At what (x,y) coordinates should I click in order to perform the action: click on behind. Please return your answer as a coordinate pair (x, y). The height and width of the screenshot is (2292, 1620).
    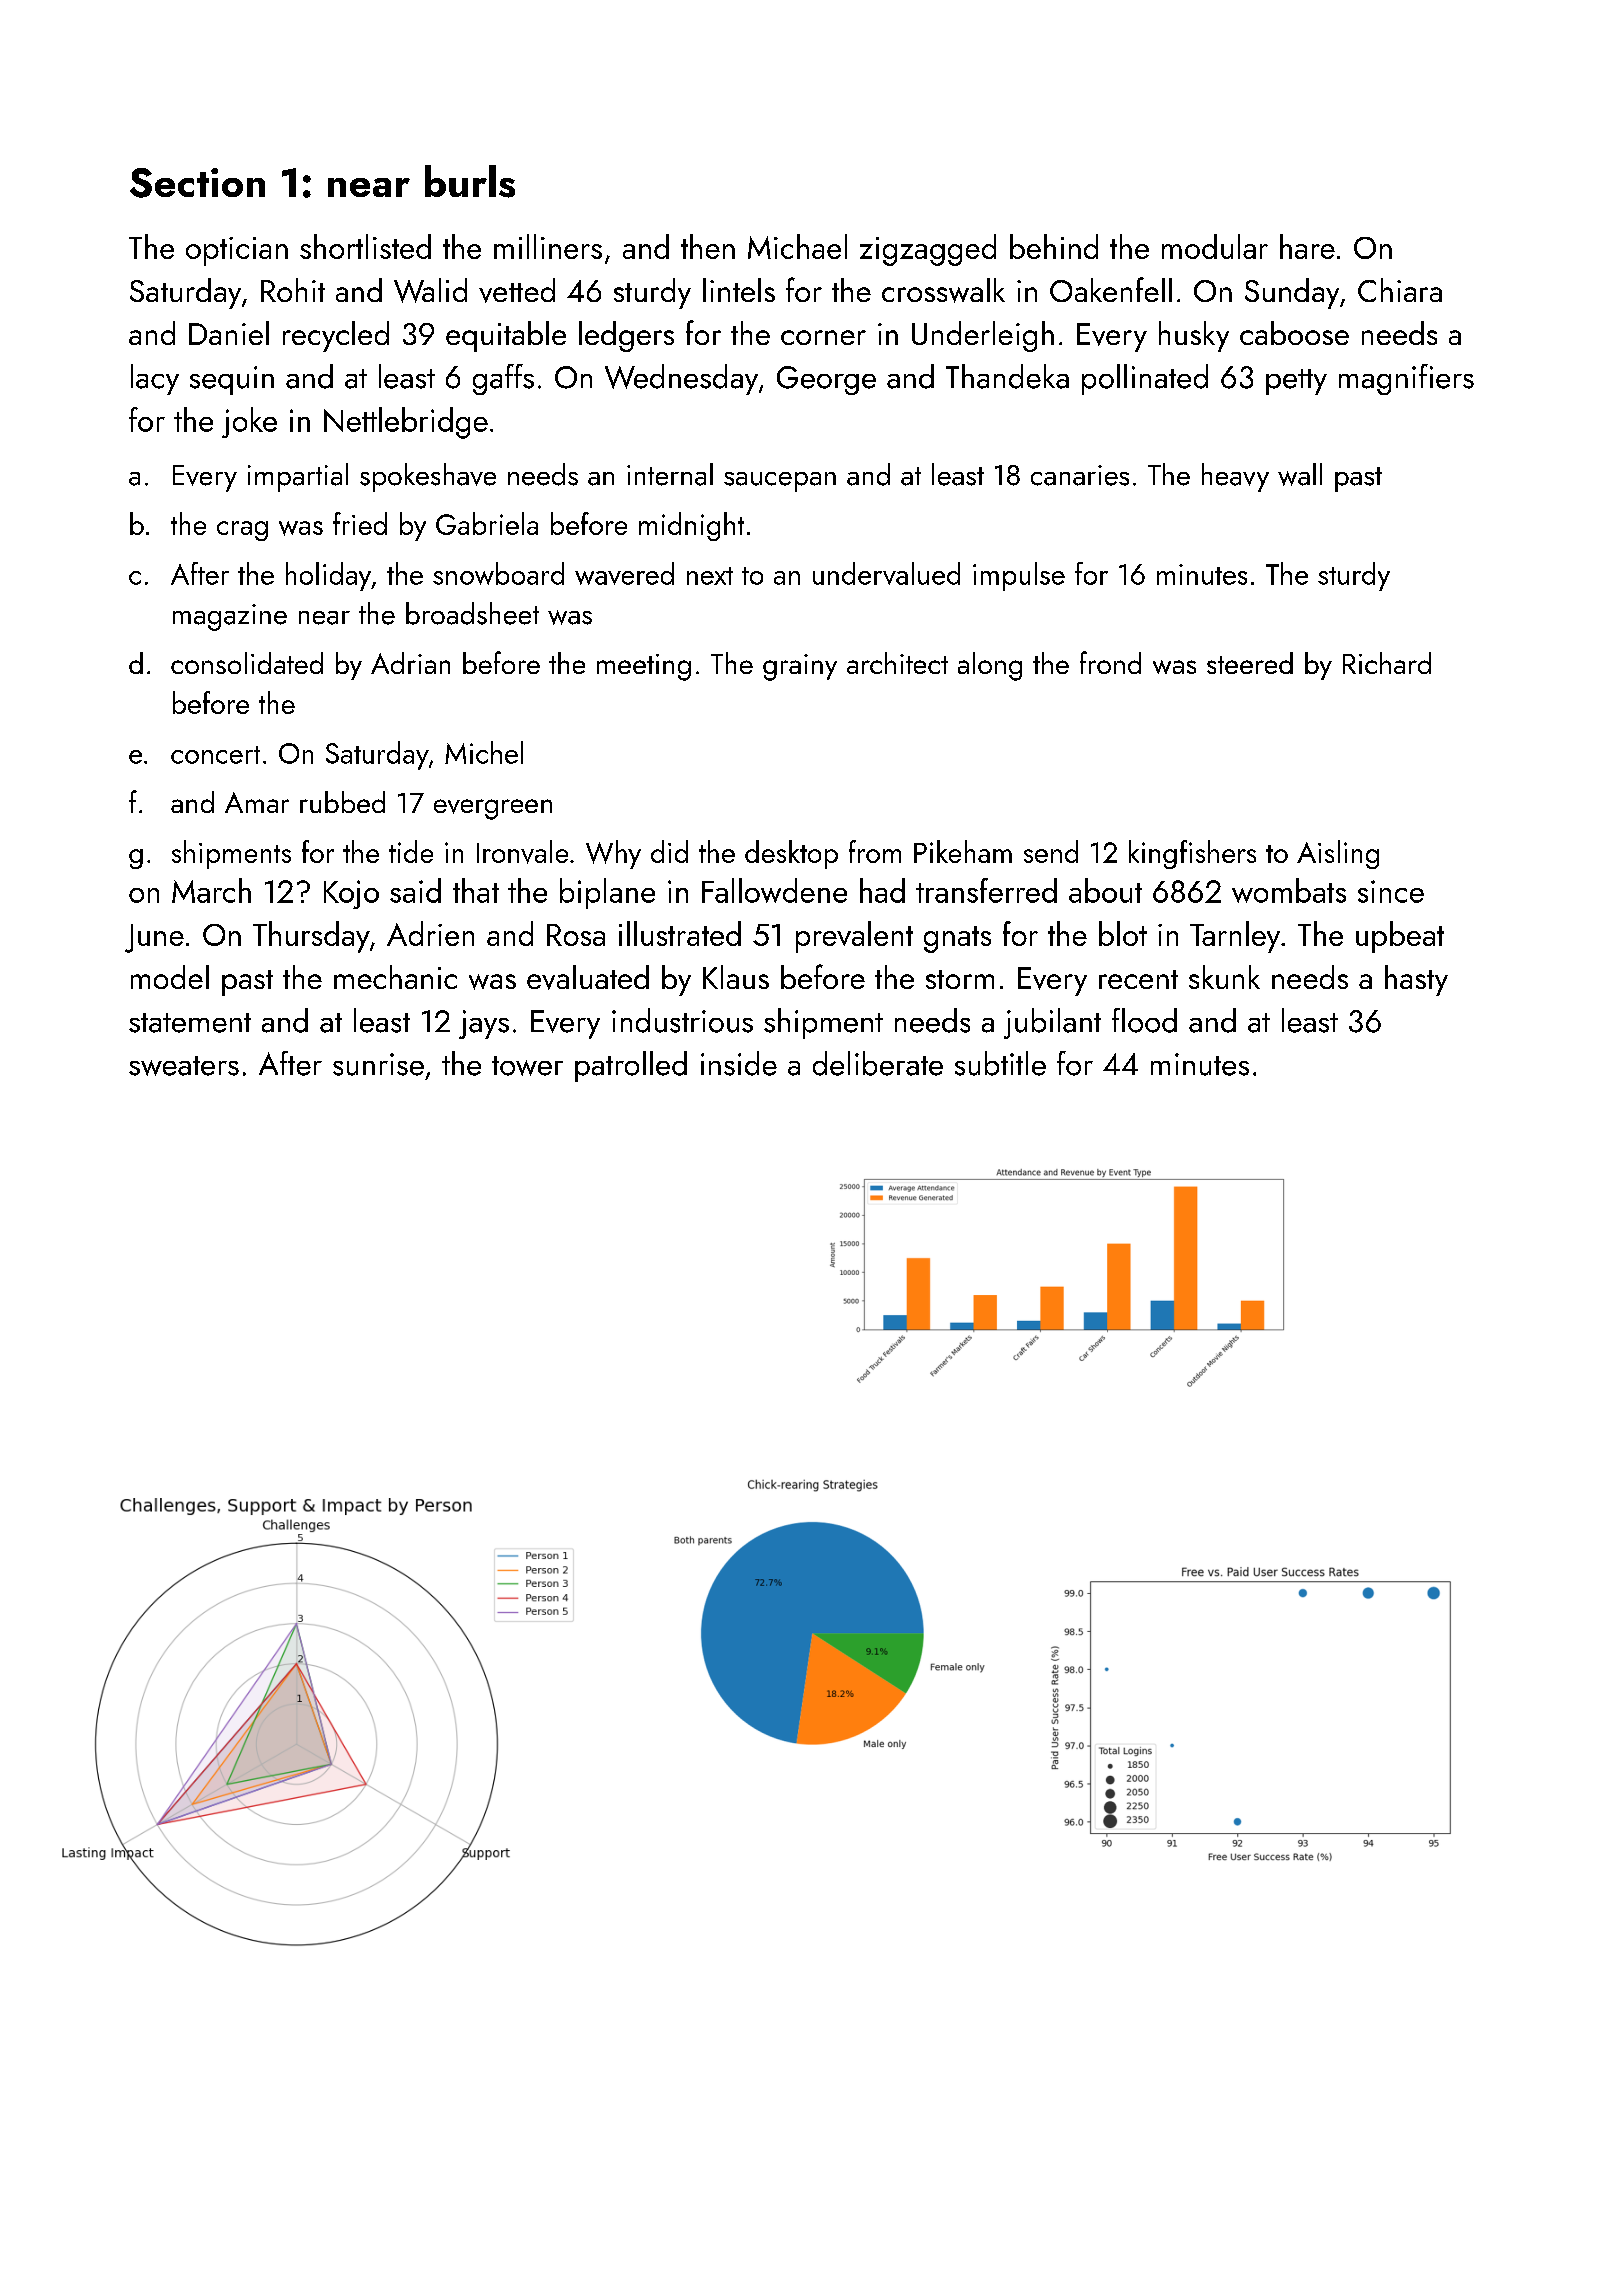
    Looking at the image, I should click on (1054, 246).
